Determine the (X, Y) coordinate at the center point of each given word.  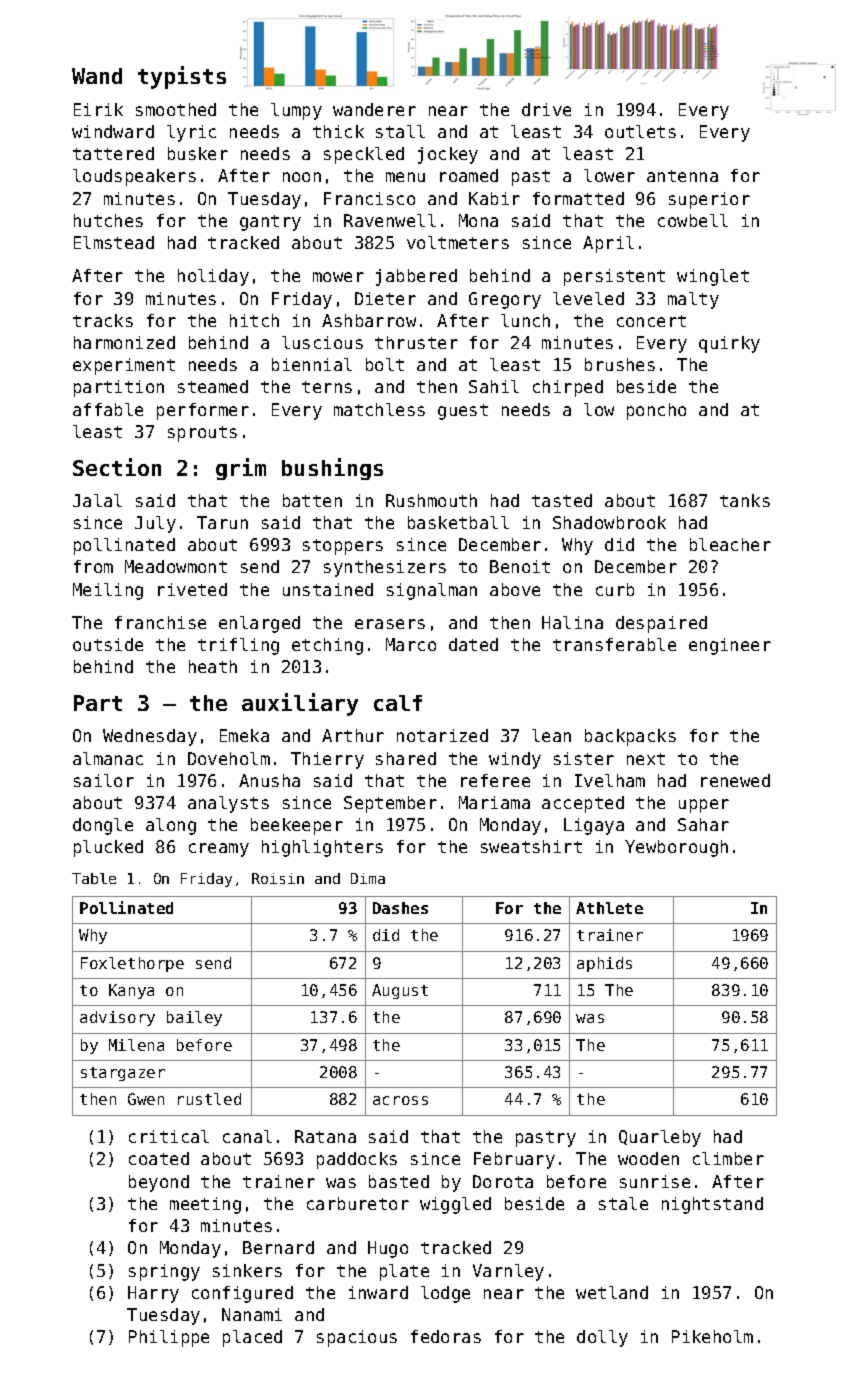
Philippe (169, 1338)
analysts (228, 804)
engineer (730, 646)
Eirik (98, 109)
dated (473, 644)
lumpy (296, 111)
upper (704, 806)
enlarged (259, 624)
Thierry (327, 760)
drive (546, 109)
